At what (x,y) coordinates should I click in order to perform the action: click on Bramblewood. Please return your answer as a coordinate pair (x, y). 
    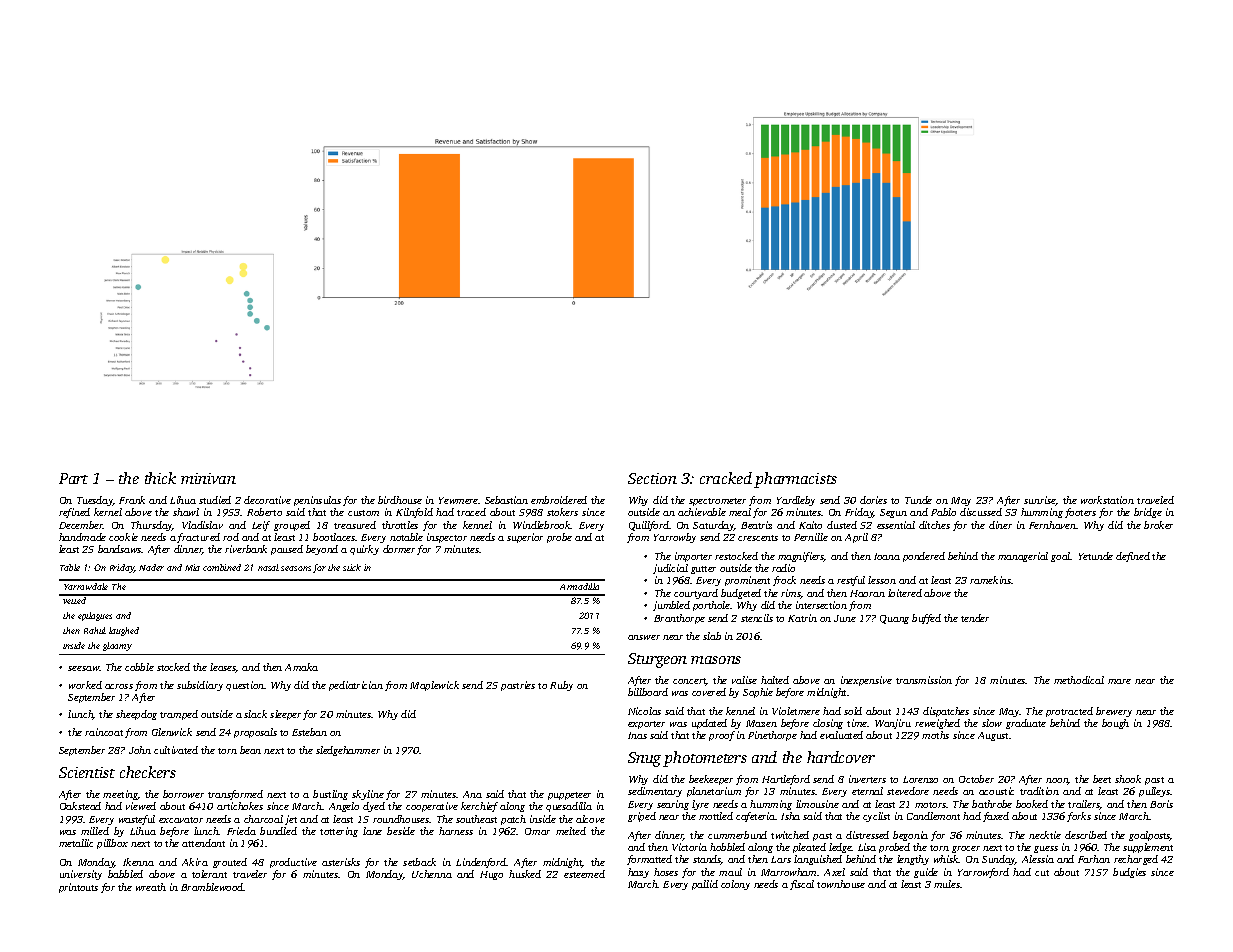
    Looking at the image, I should click on (212, 887).
